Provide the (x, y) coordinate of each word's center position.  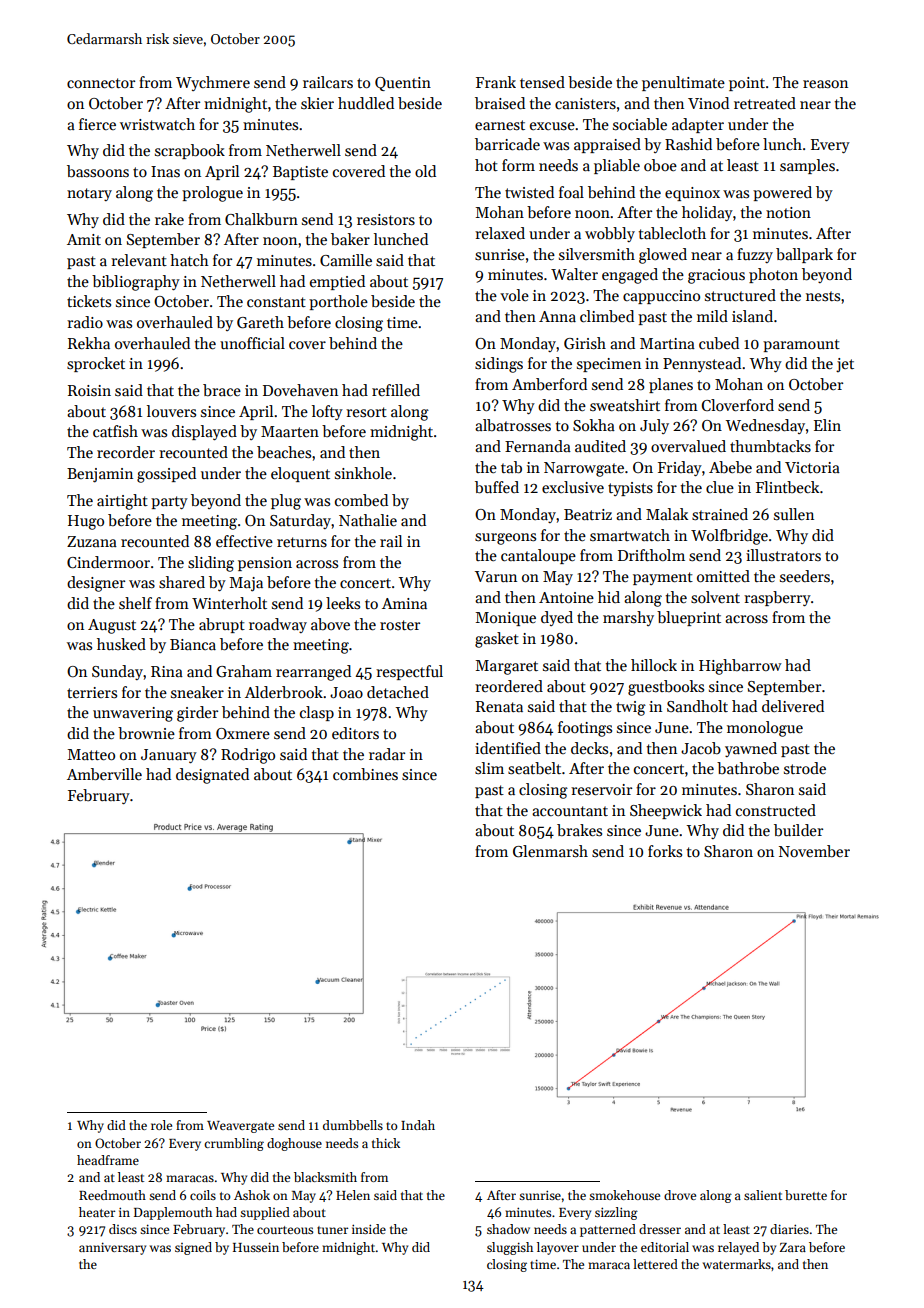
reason (825, 84)
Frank (496, 82)
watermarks (737, 1264)
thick (386, 1143)
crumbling (234, 1144)
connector (101, 83)
